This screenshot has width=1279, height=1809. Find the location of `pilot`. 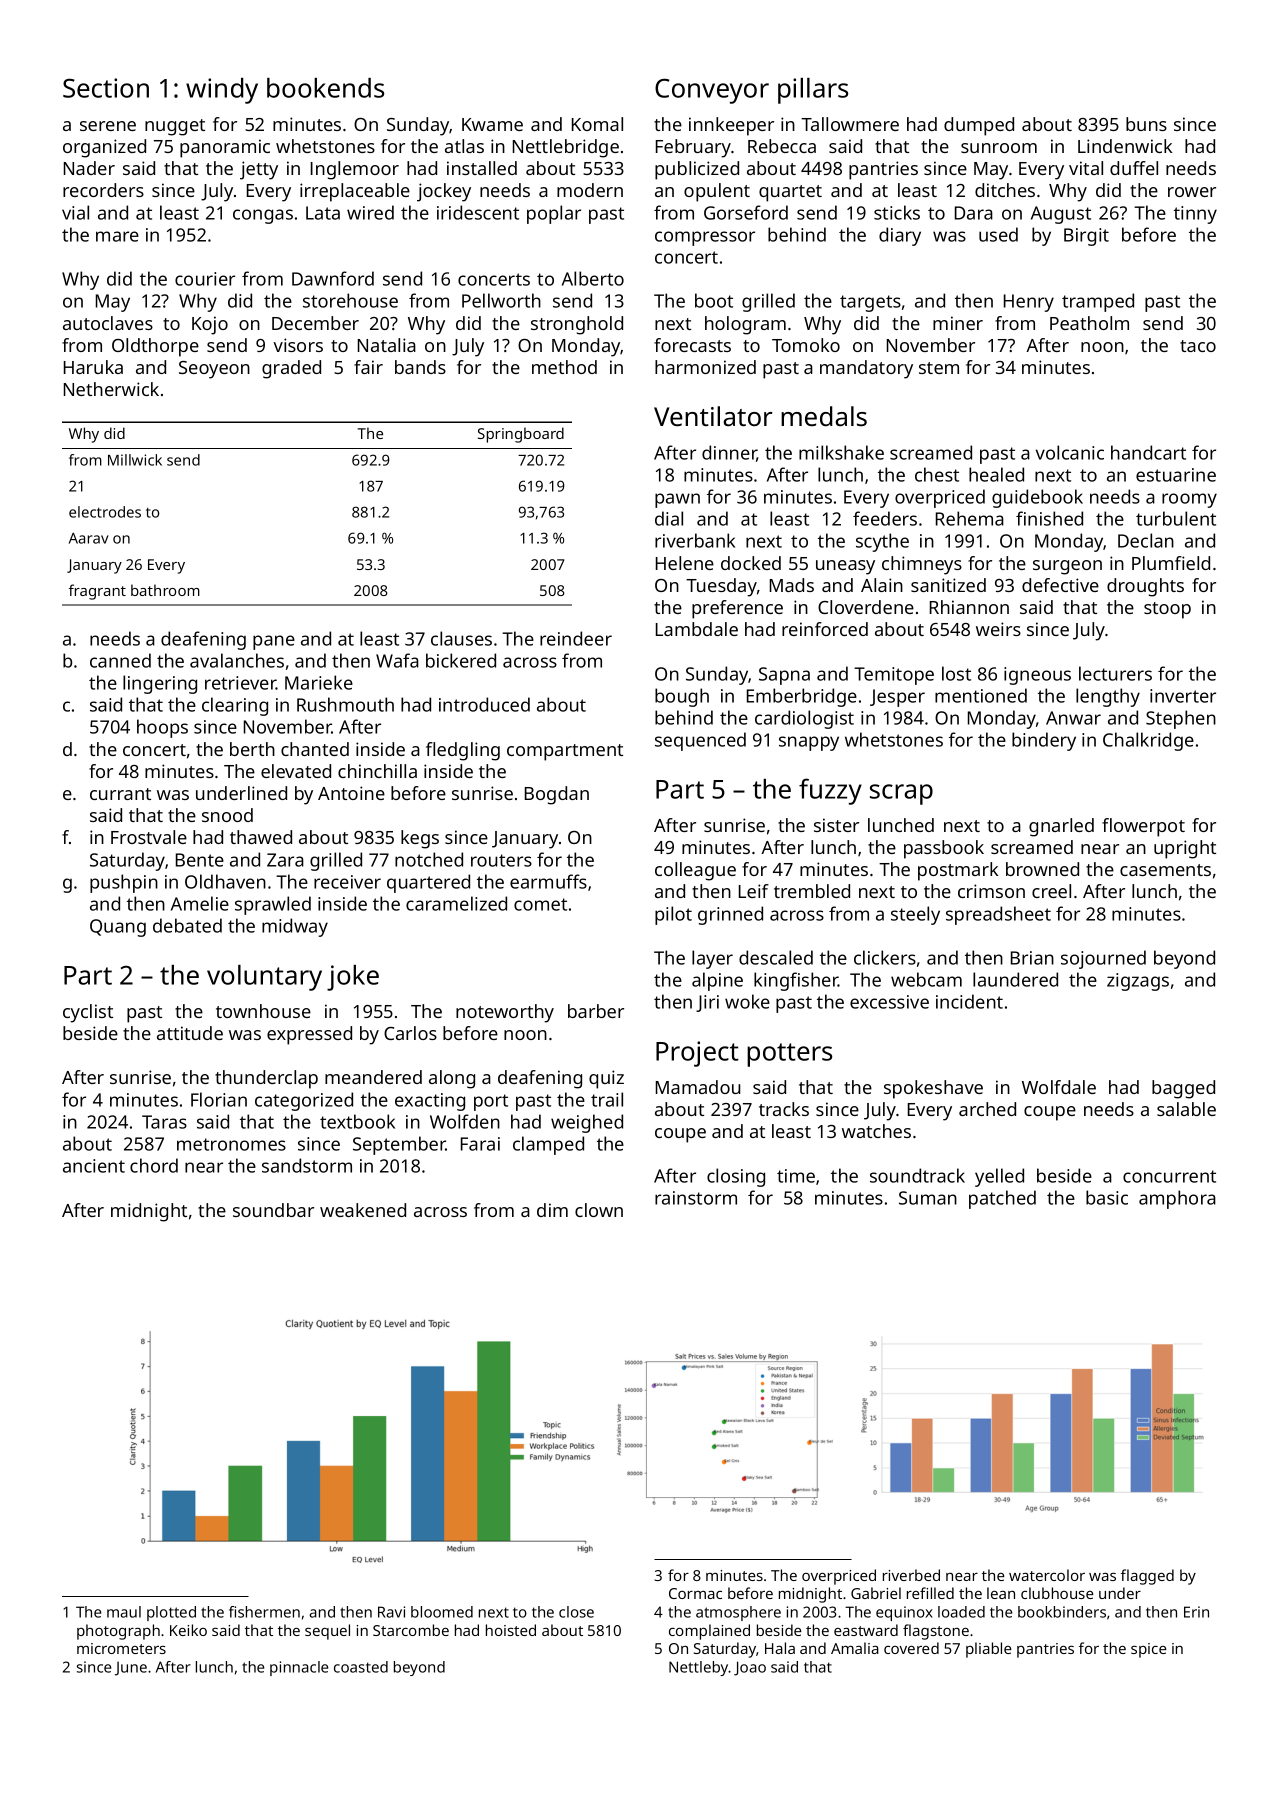

pilot is located at coordinates (673, 915).
